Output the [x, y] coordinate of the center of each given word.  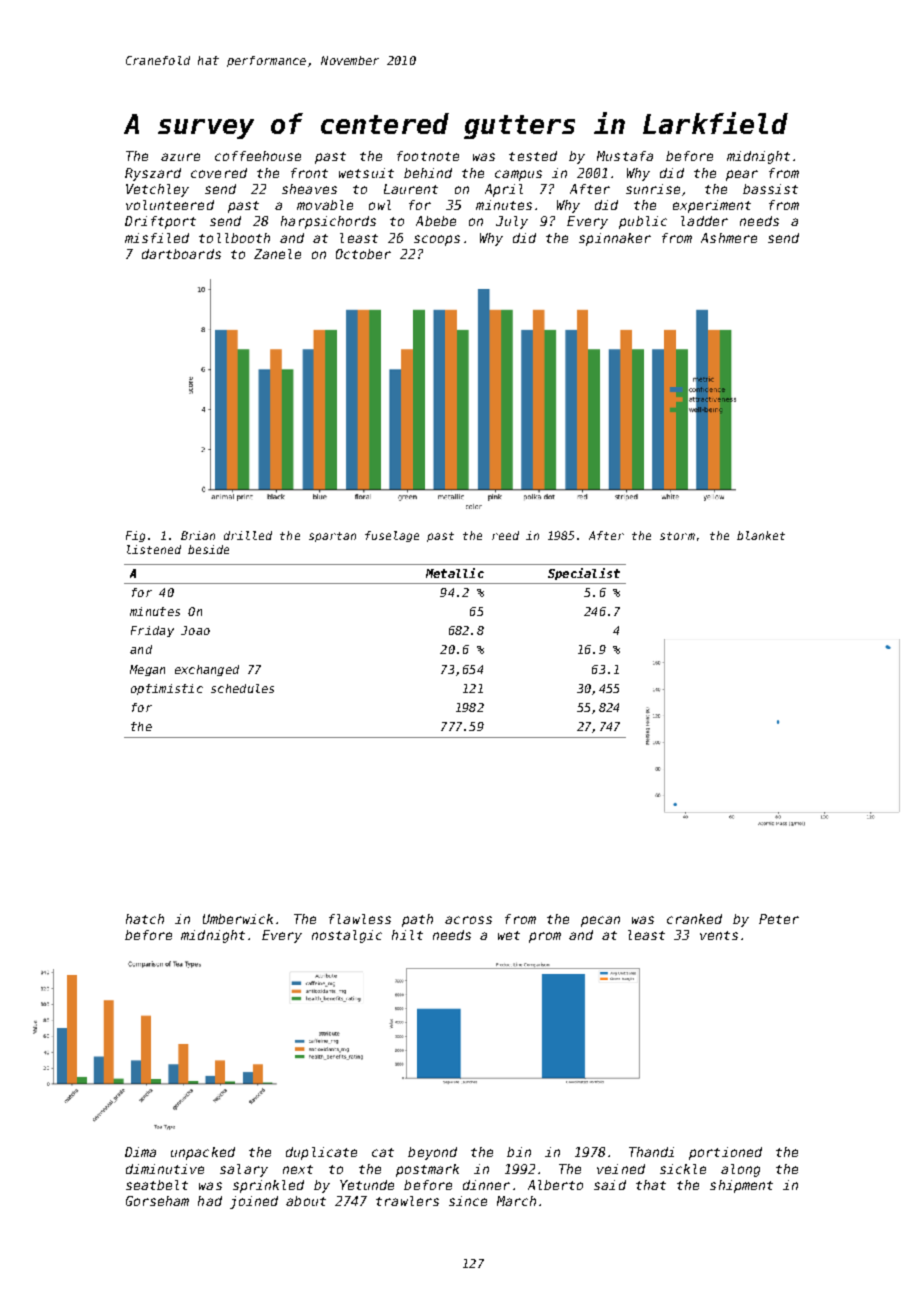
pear [742, 175]
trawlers [407, 1201]
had [210, 1201]
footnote [428, 156]
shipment [741, 1186]
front [309, 173]
